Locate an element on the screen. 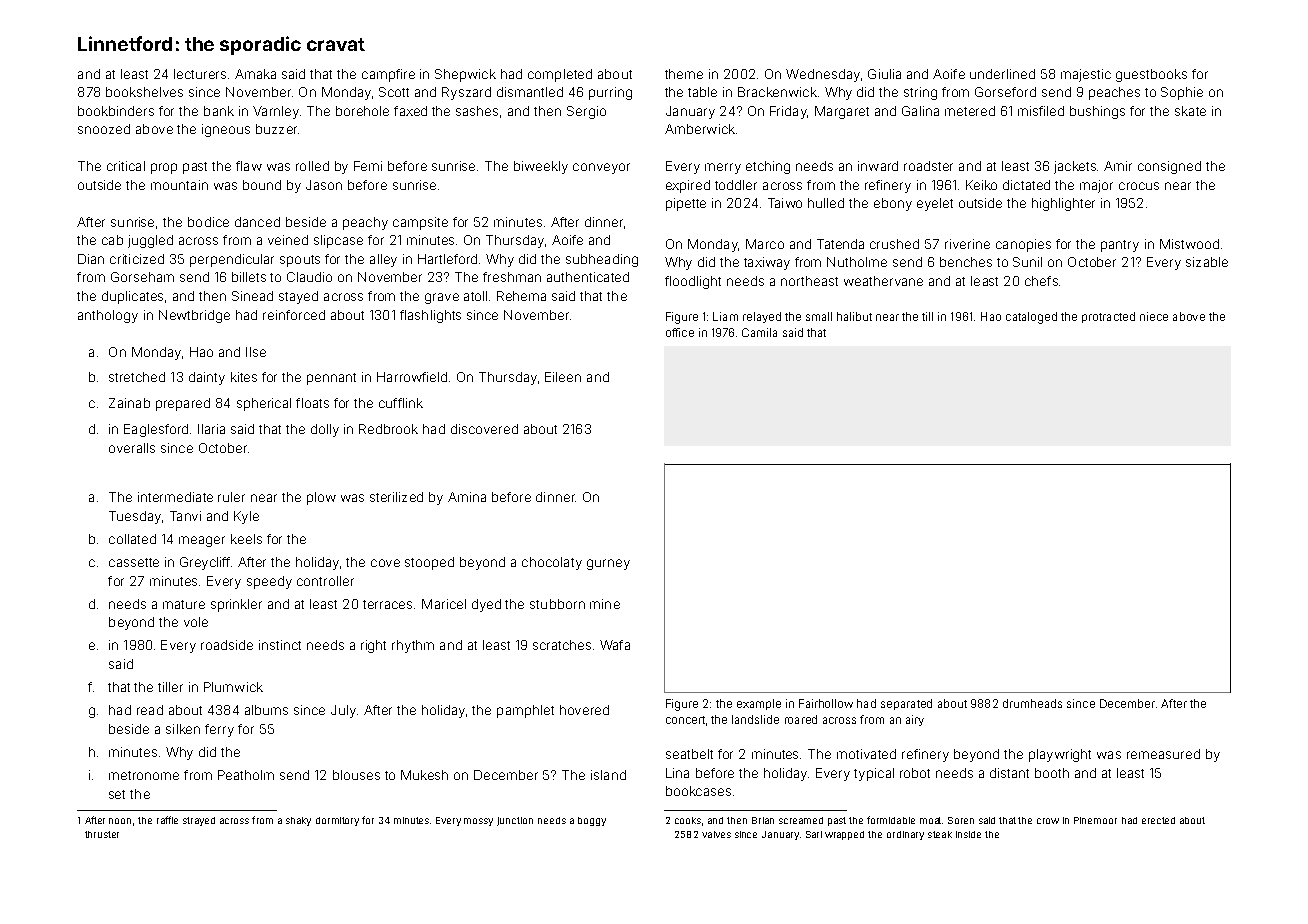 Image resolution: width=1308 pixels, height=924 pixels. drumheads is located at coordinates (1032, 703).
